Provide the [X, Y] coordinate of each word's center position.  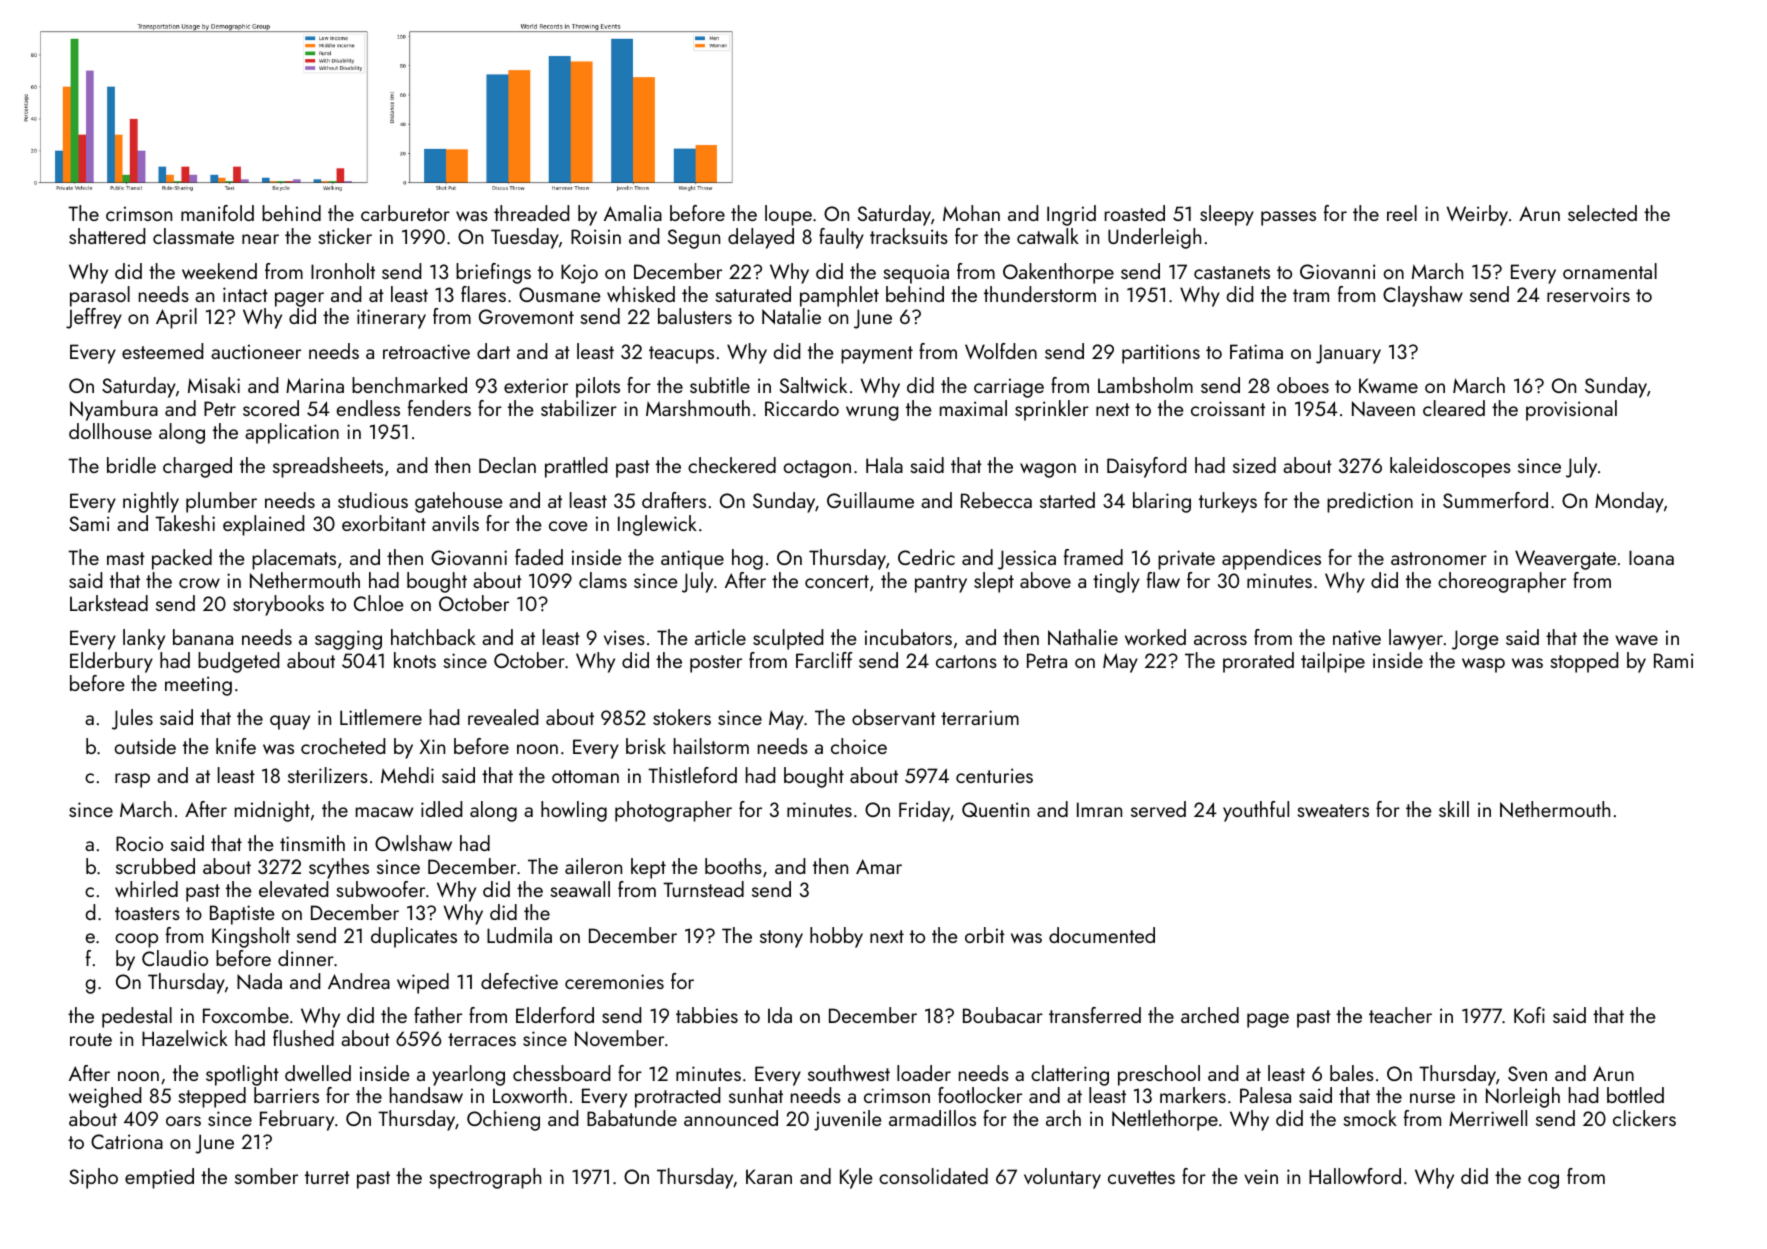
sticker [345, 236]
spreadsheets [328, 467]
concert [837, 581]
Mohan [971, 213]
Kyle [856, 1178]
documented [1102, 935]
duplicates [414, 937]
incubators [908, 637]
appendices [1271, 559]
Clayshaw [1423, 296]
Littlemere [381, 717]
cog [1543, 1181]
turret [327, 1177]
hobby [836, 937]
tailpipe [1333, 662]
